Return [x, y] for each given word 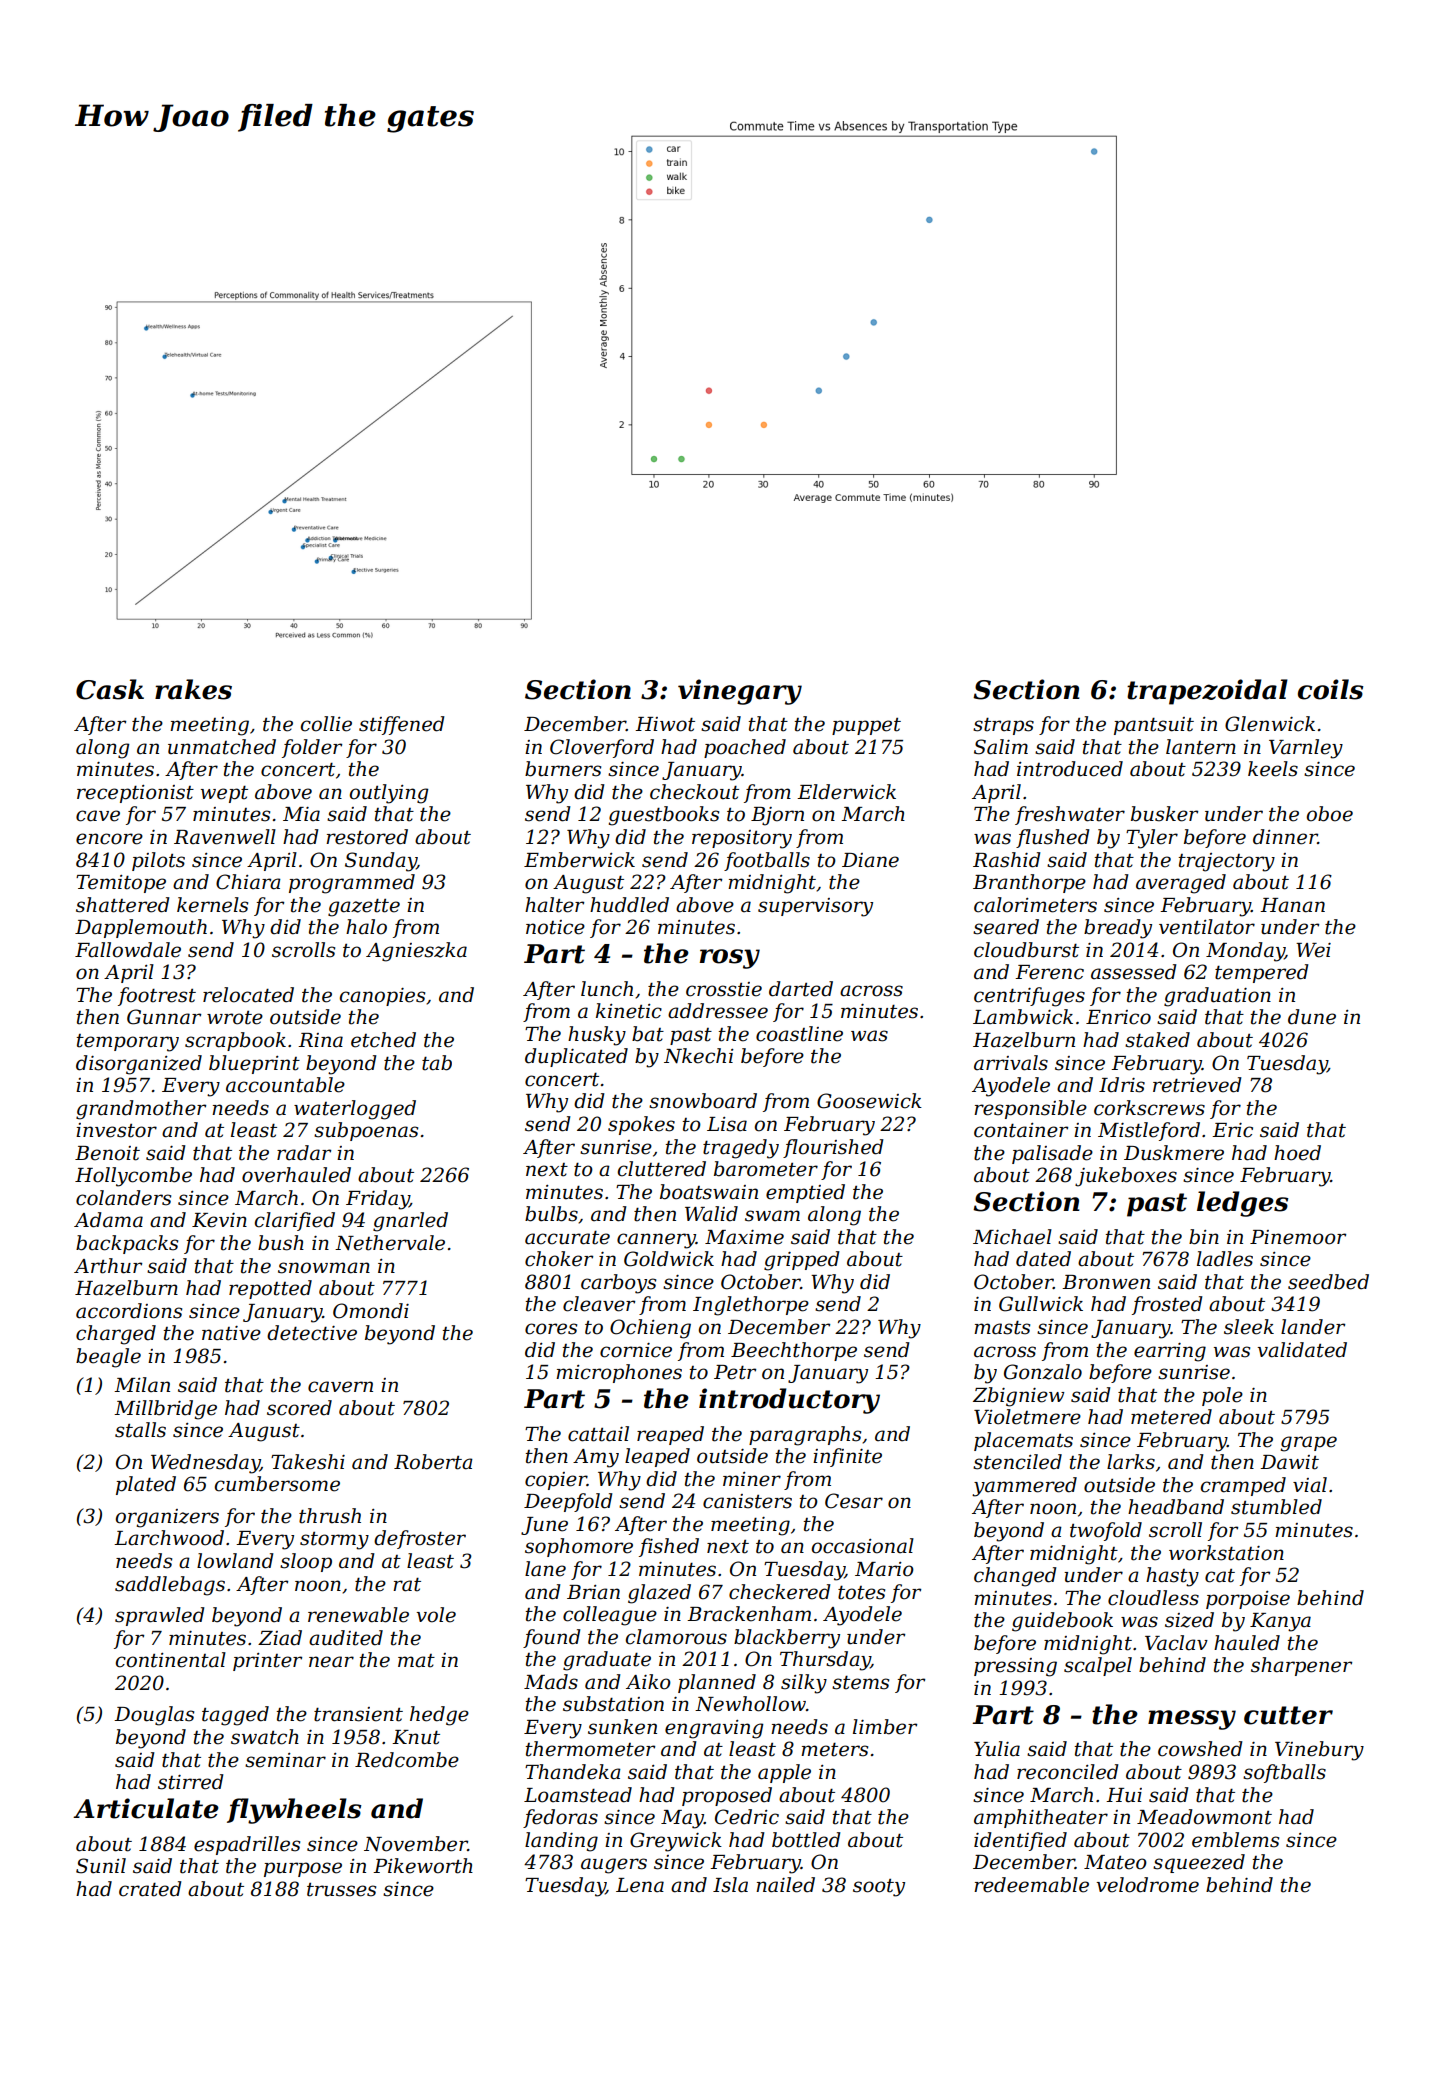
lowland [235, 1561]
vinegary [740, 692]
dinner [1285, 837]
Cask [110, 689]
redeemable [1031, 1885]
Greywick [676, 1842]
